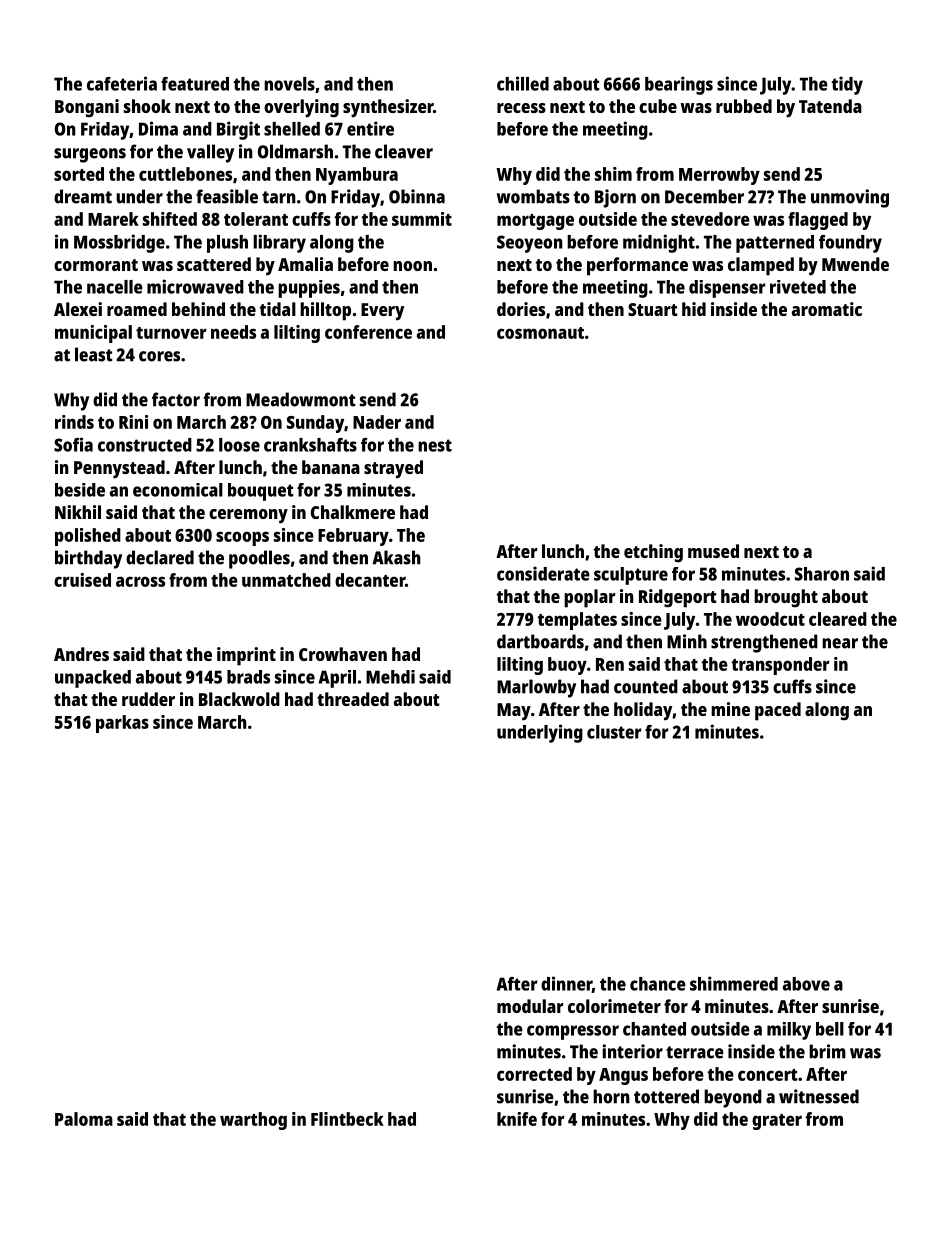 This screenshot has height=1233, width=952. Describe the element at coordinates (540, 333) in the screenshot. I see `cosmonaut` at that location.
